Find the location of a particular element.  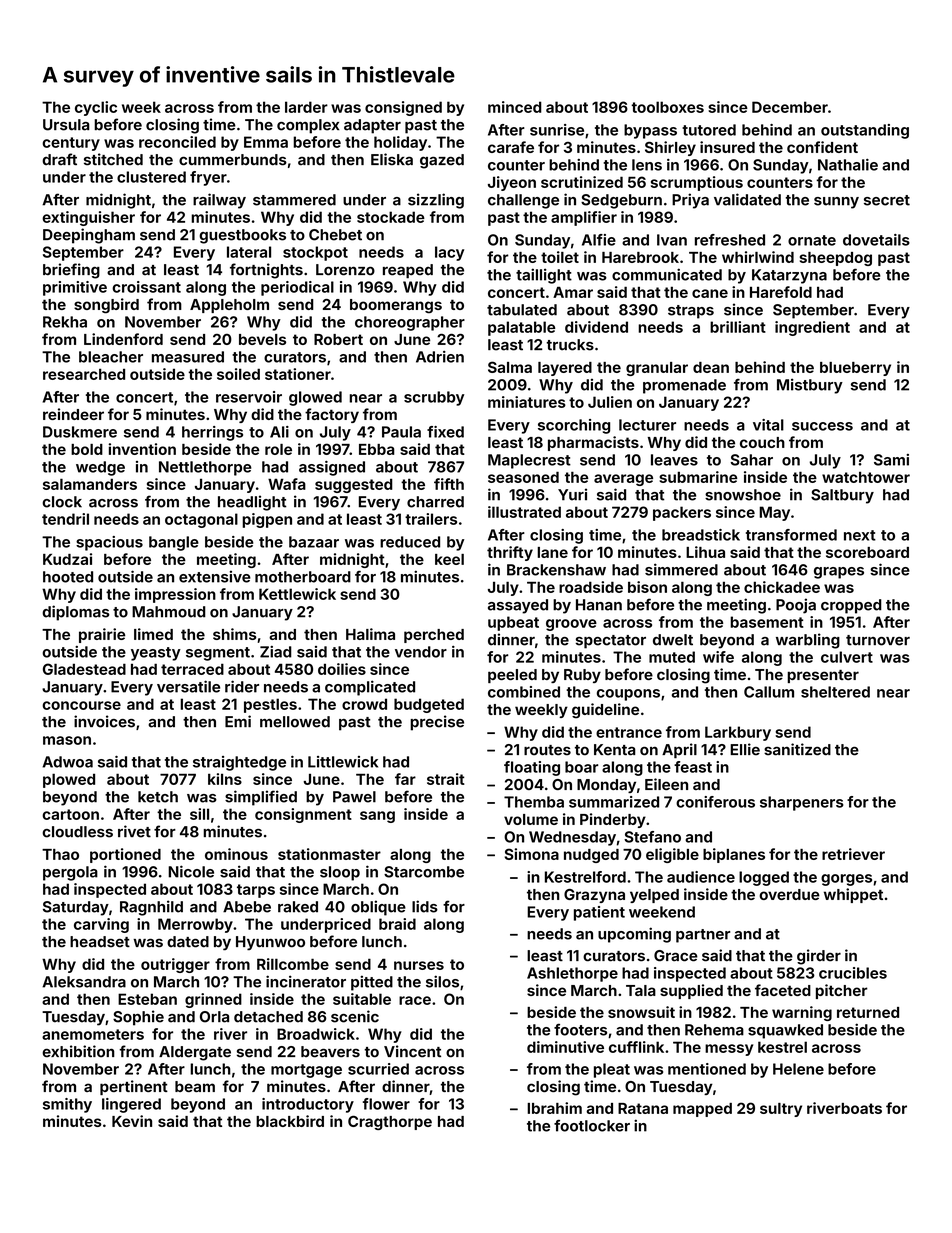

Ibrahim is located at coordinates (554, 1108).
